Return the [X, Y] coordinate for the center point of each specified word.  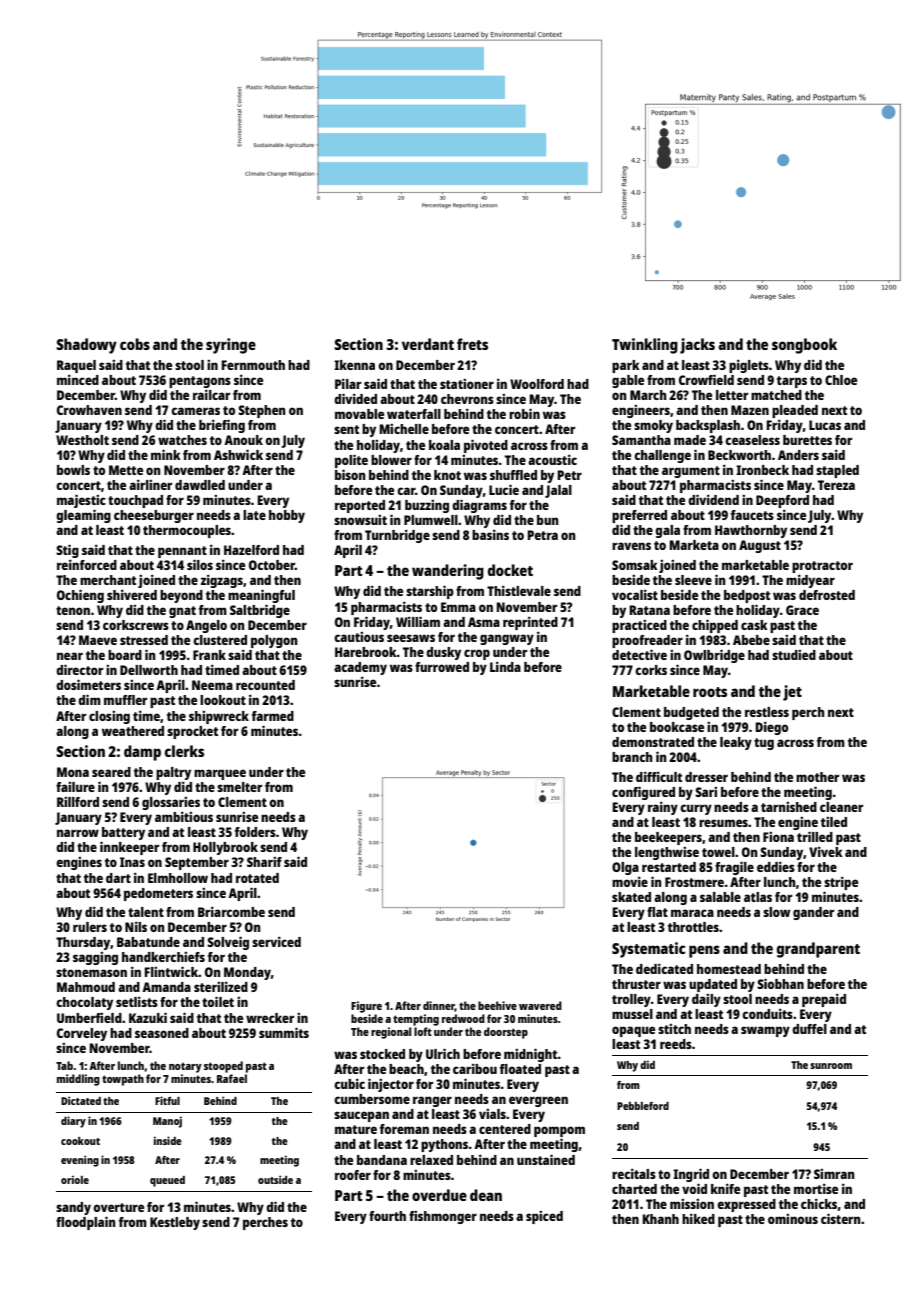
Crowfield [706, 379]
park [626, 366]
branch [632, 757]
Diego [771, 728]
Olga [625, 868]
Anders [798, 455]
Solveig [228, 943]
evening [80, 1161]
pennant [182, 552]
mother [817, 777]
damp [142, 753]
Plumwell [431, 520]
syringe [231, 346]
